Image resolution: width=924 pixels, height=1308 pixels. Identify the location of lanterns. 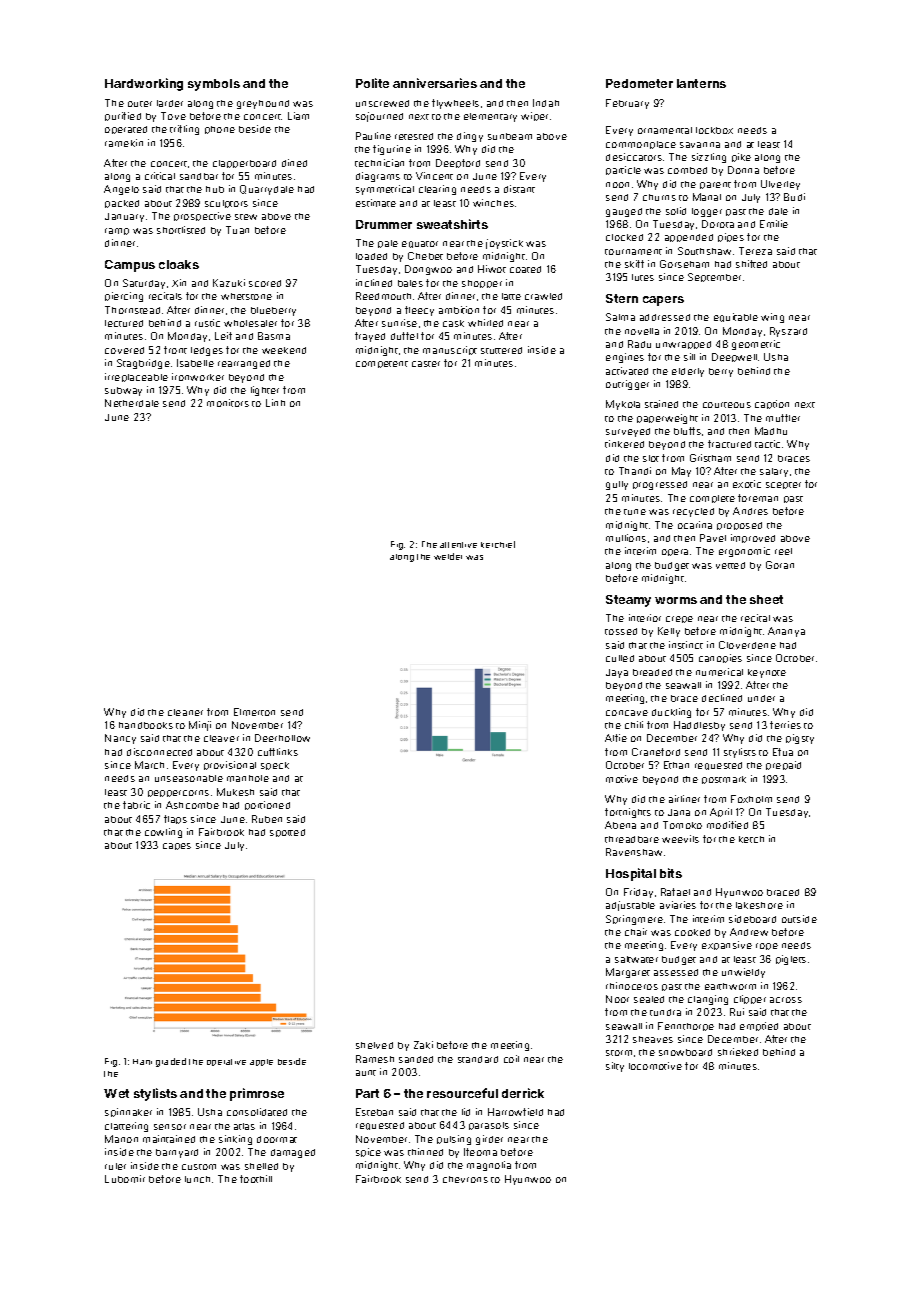
(701, 83).
